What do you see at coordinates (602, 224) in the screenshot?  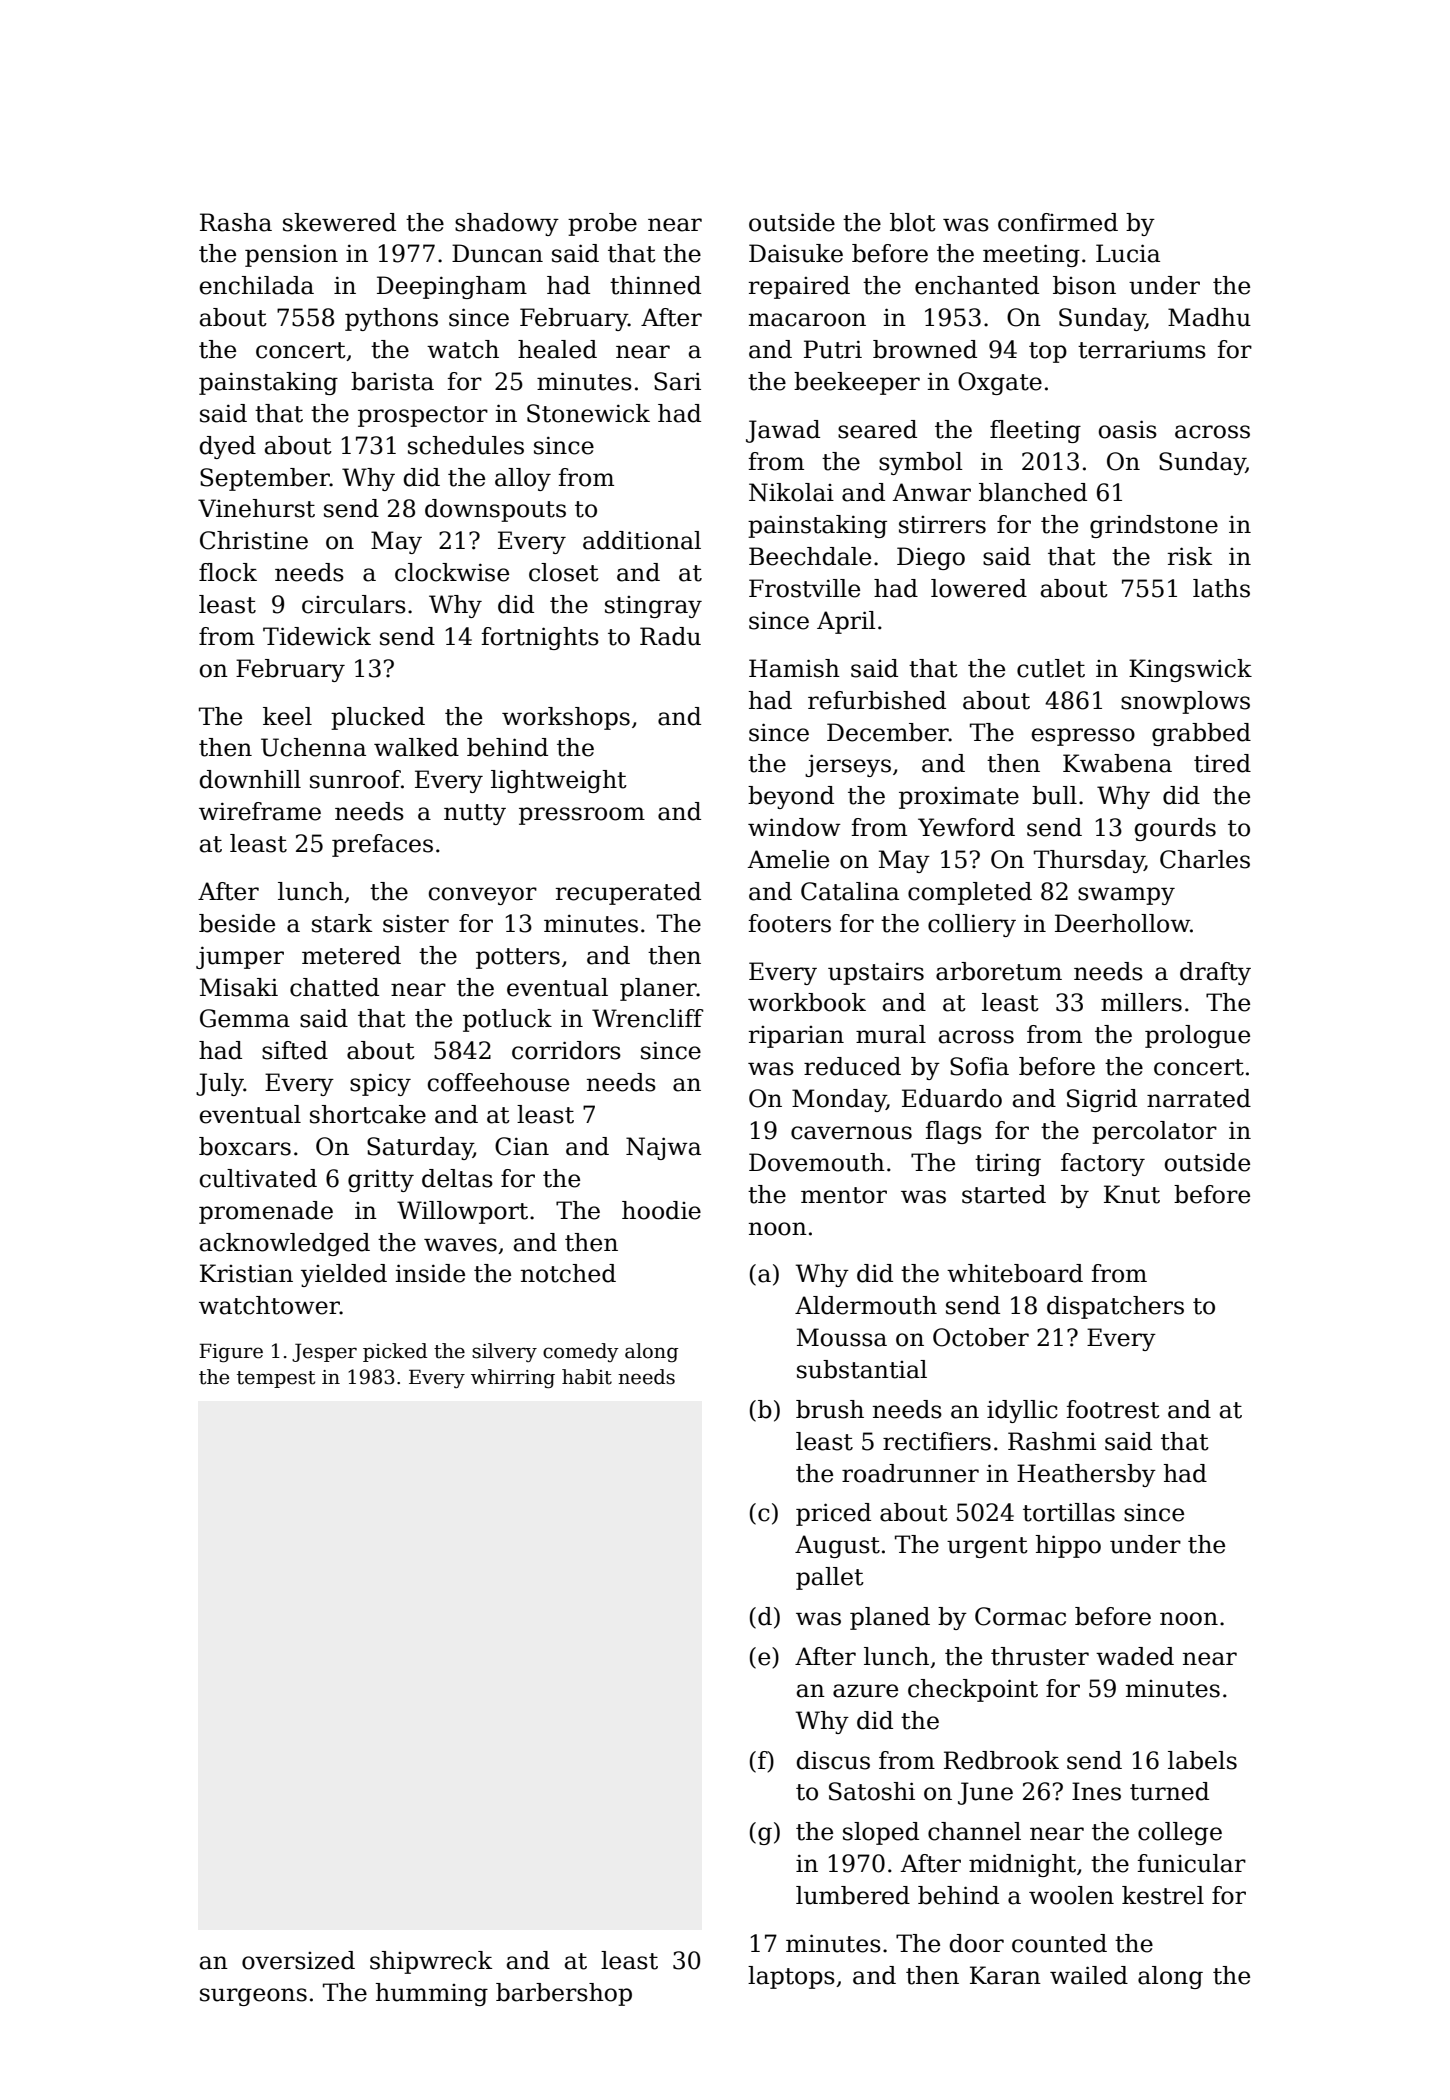 I see `probe` at bounding box center [602, 224].
